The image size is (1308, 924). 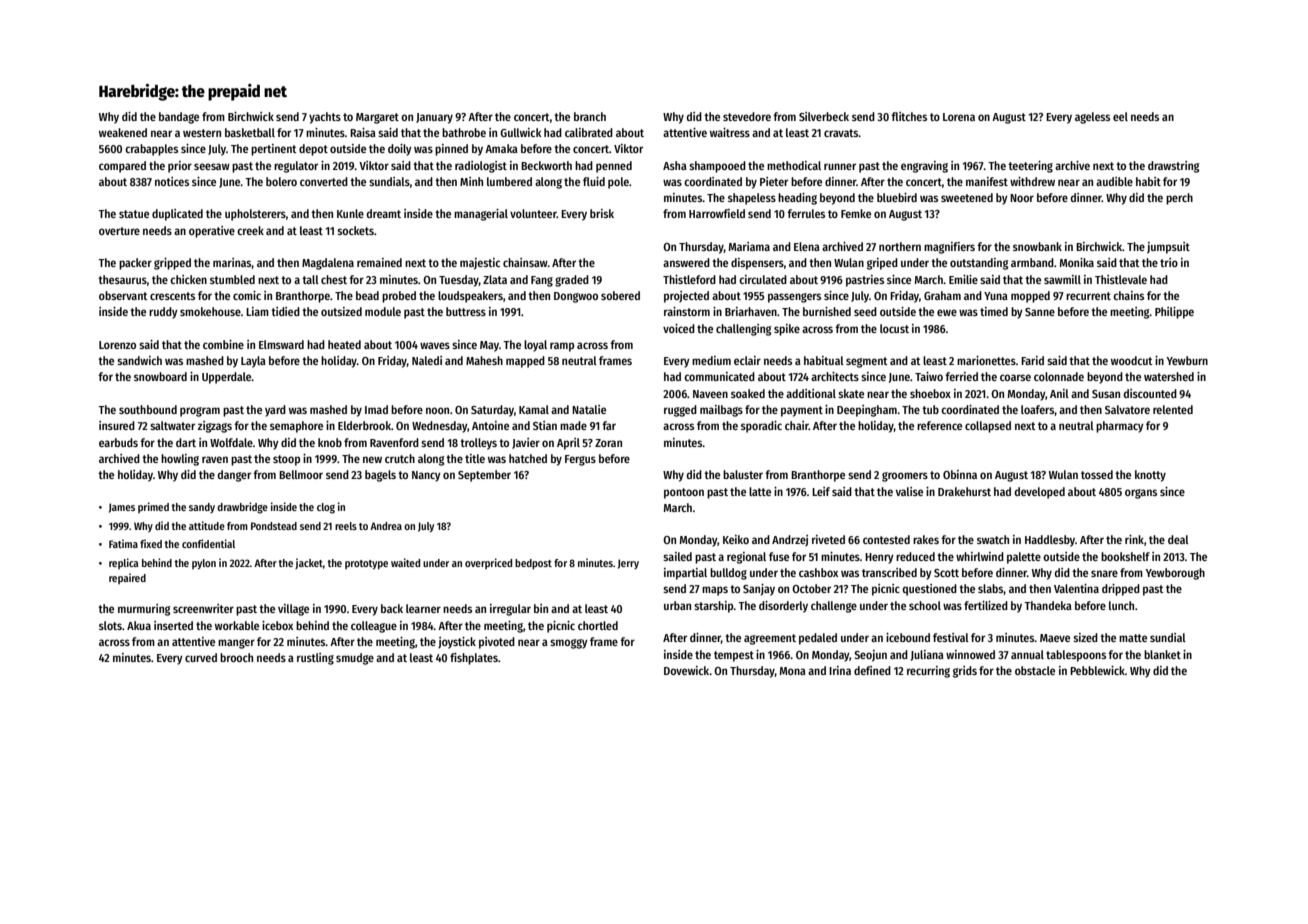 I want to click on screenwriter, so click(x=203, y=608).
